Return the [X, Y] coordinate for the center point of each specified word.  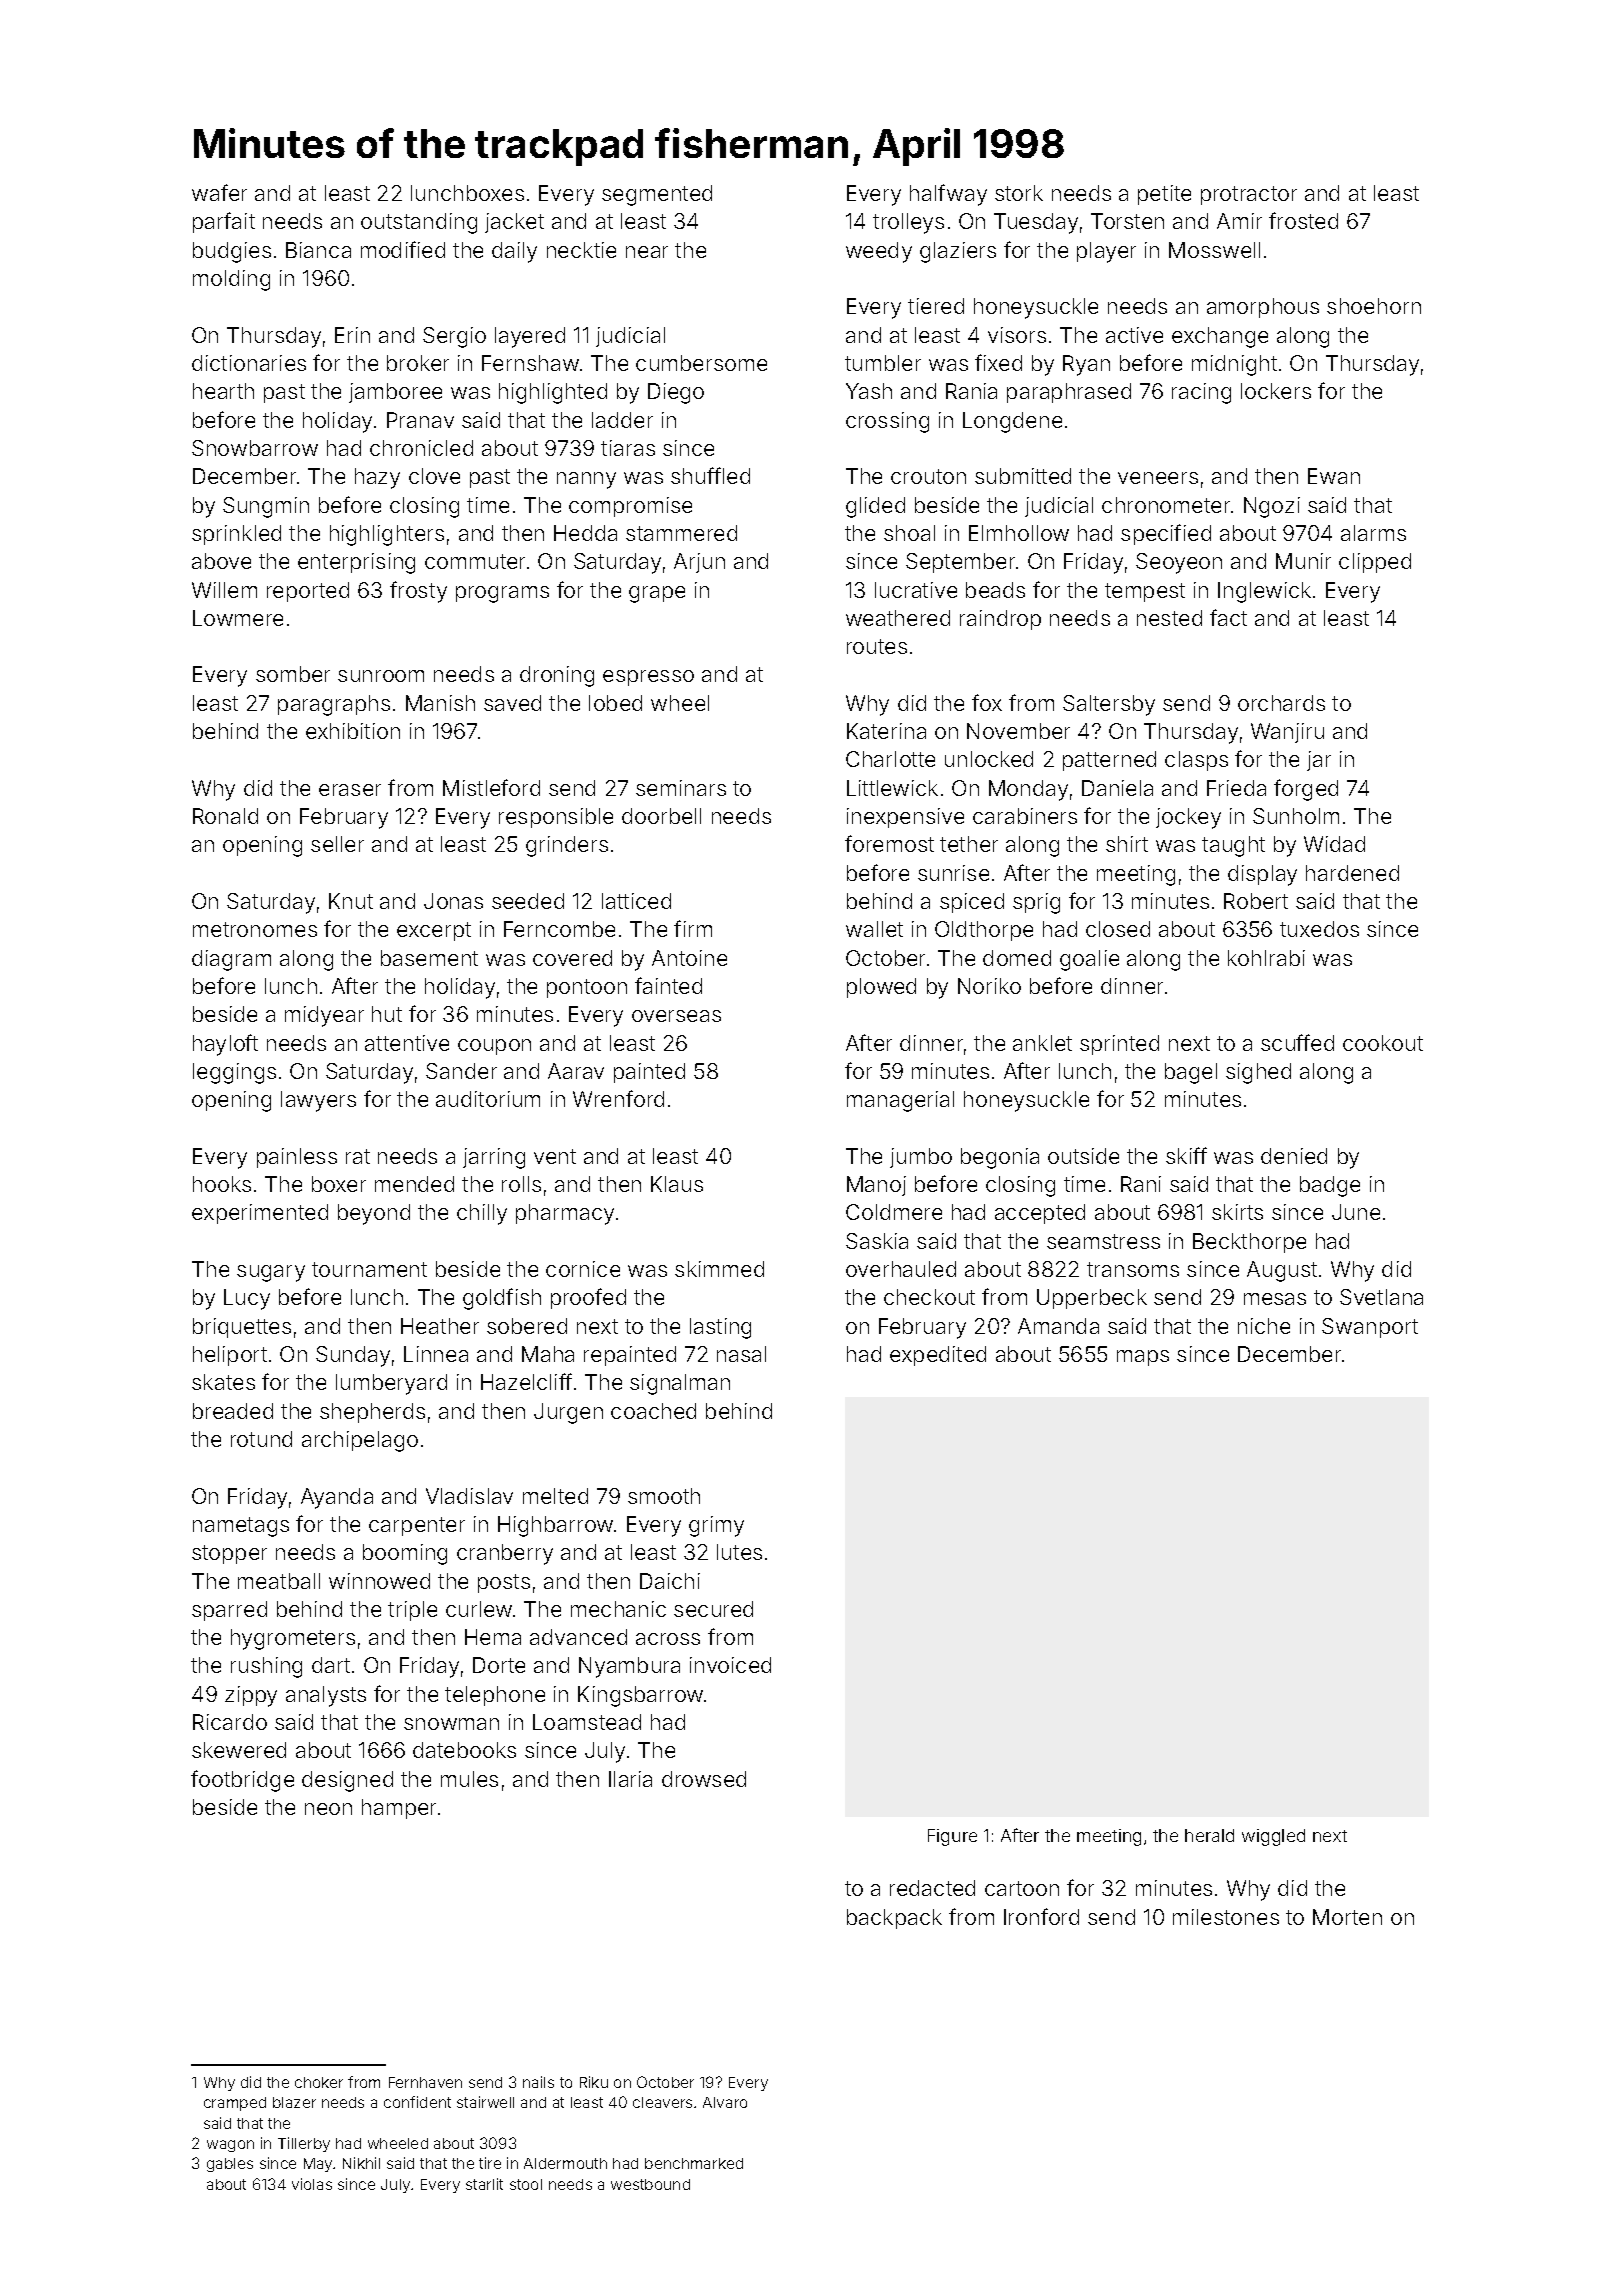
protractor [1249, 195]
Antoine [689, 958]
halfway [948, 195]
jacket [514, 223]
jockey [1188, 818]
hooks [222, 1184]
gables [230, 2165]
